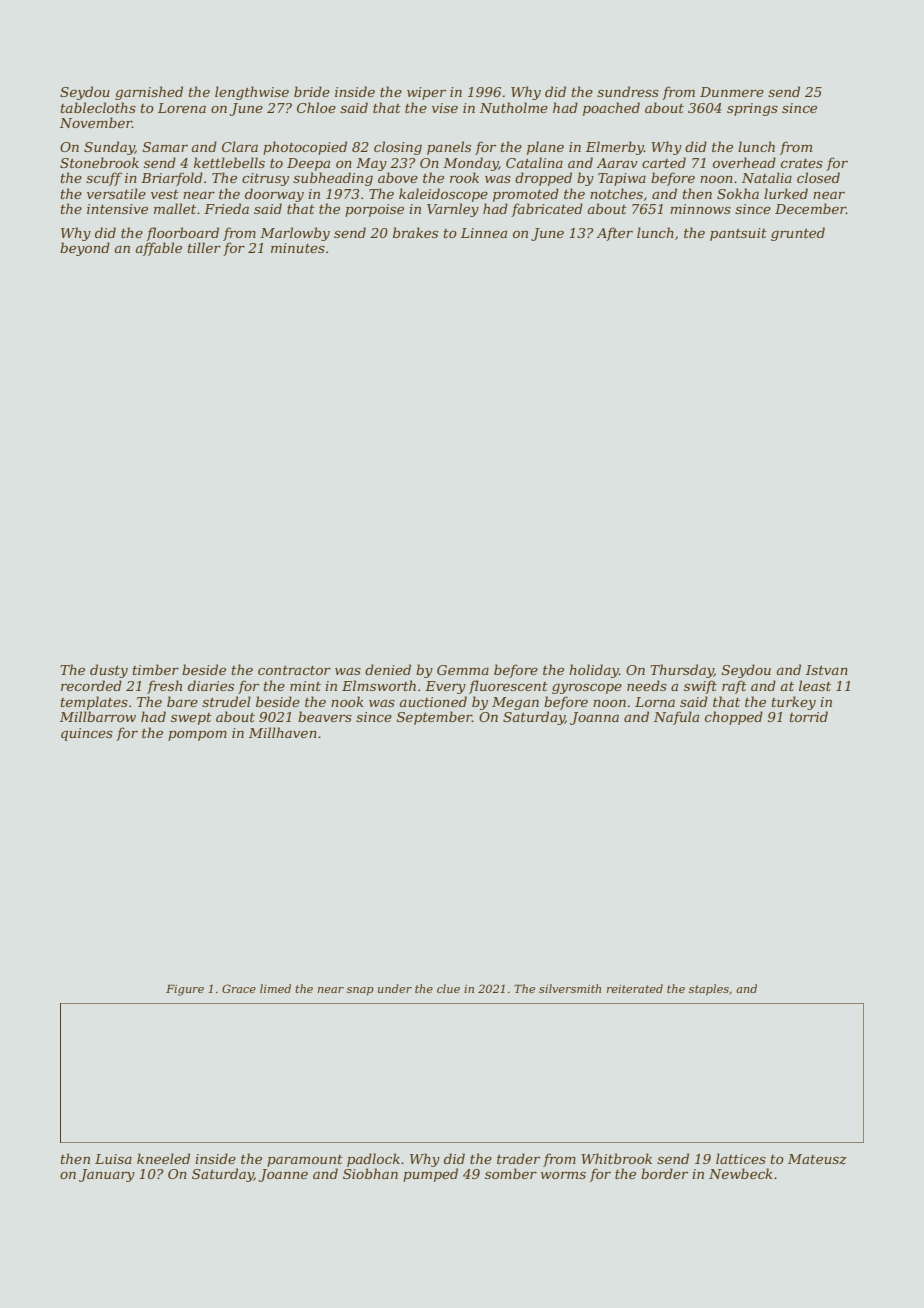  I want to click on brakes, so click(415, 232).
